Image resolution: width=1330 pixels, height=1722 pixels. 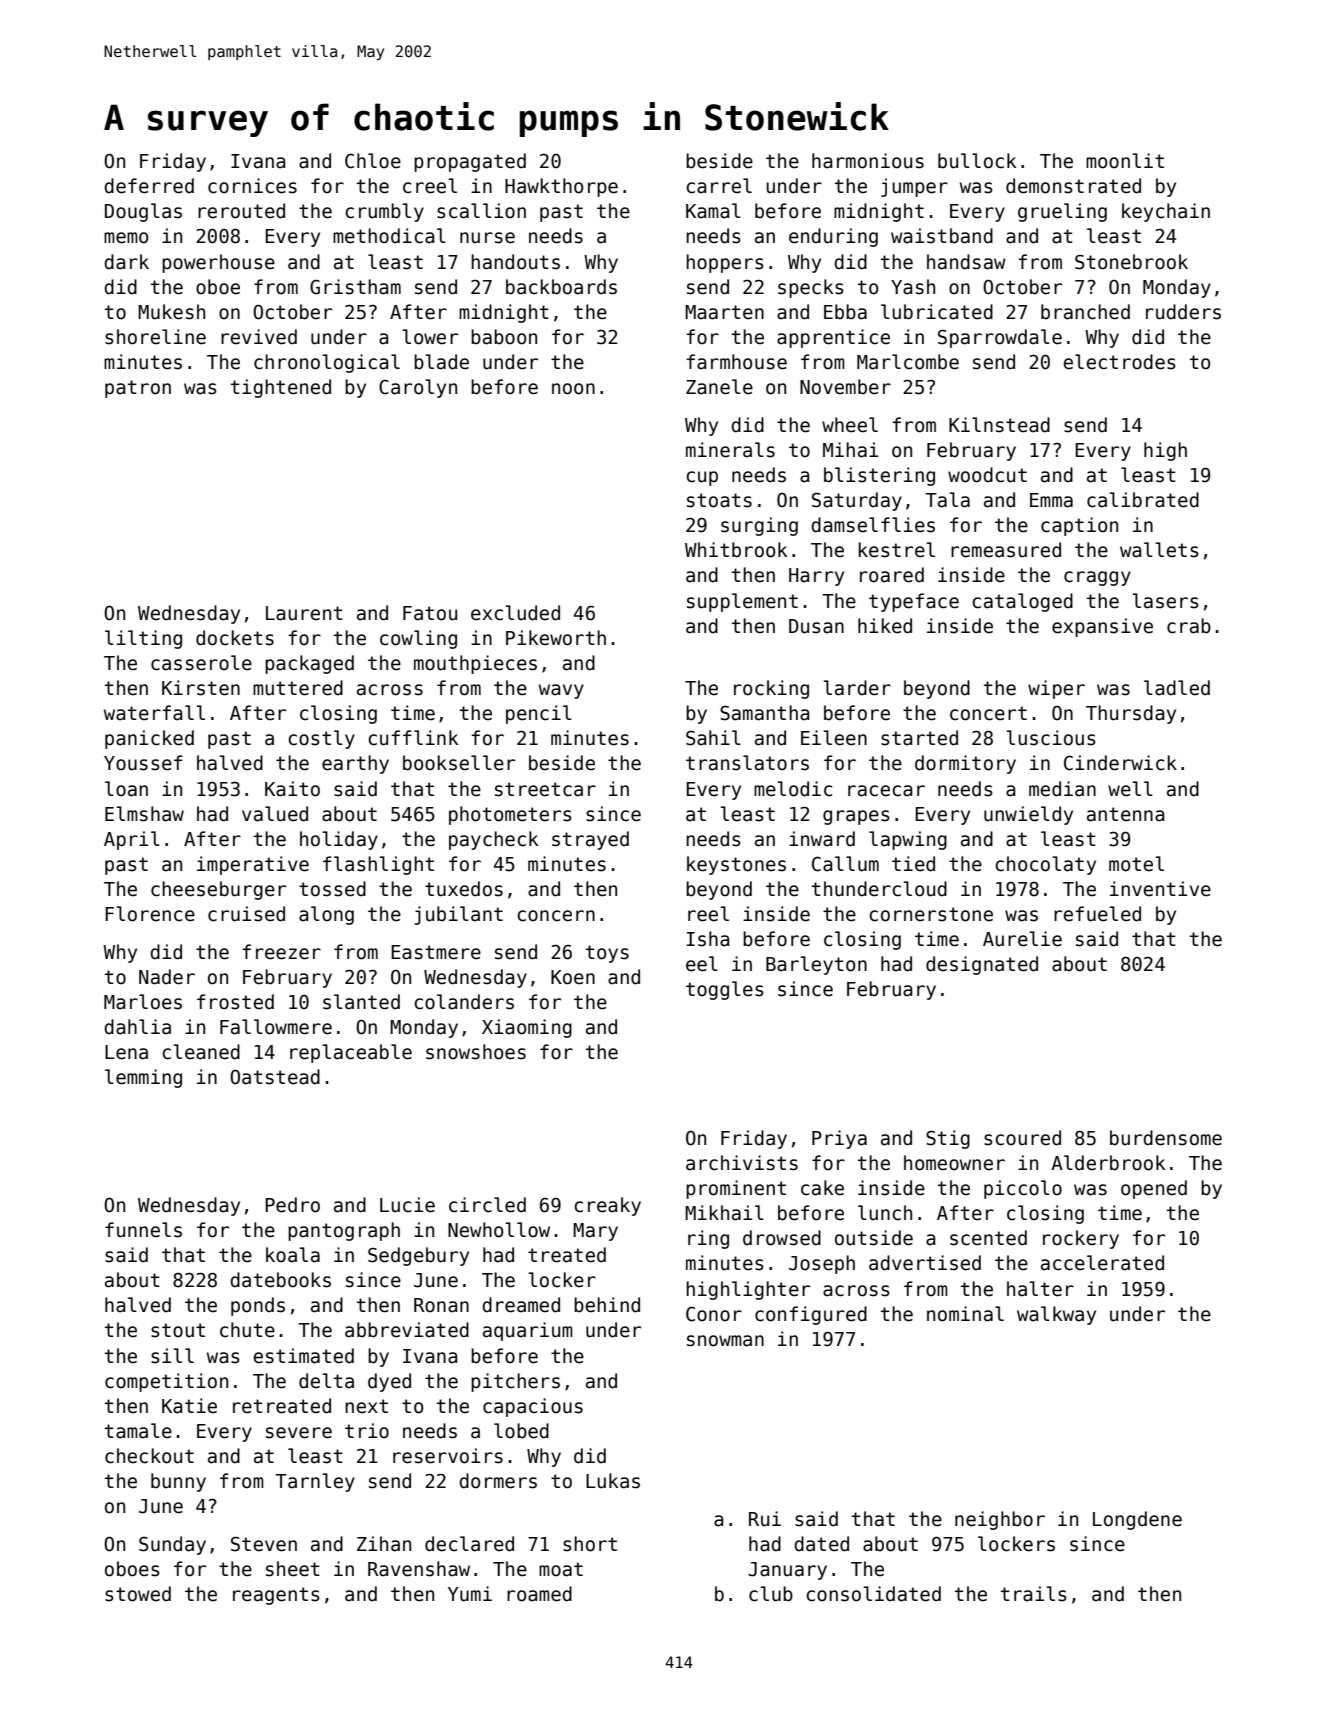 I want to click on reagents, so click(x=276, y=1596).
